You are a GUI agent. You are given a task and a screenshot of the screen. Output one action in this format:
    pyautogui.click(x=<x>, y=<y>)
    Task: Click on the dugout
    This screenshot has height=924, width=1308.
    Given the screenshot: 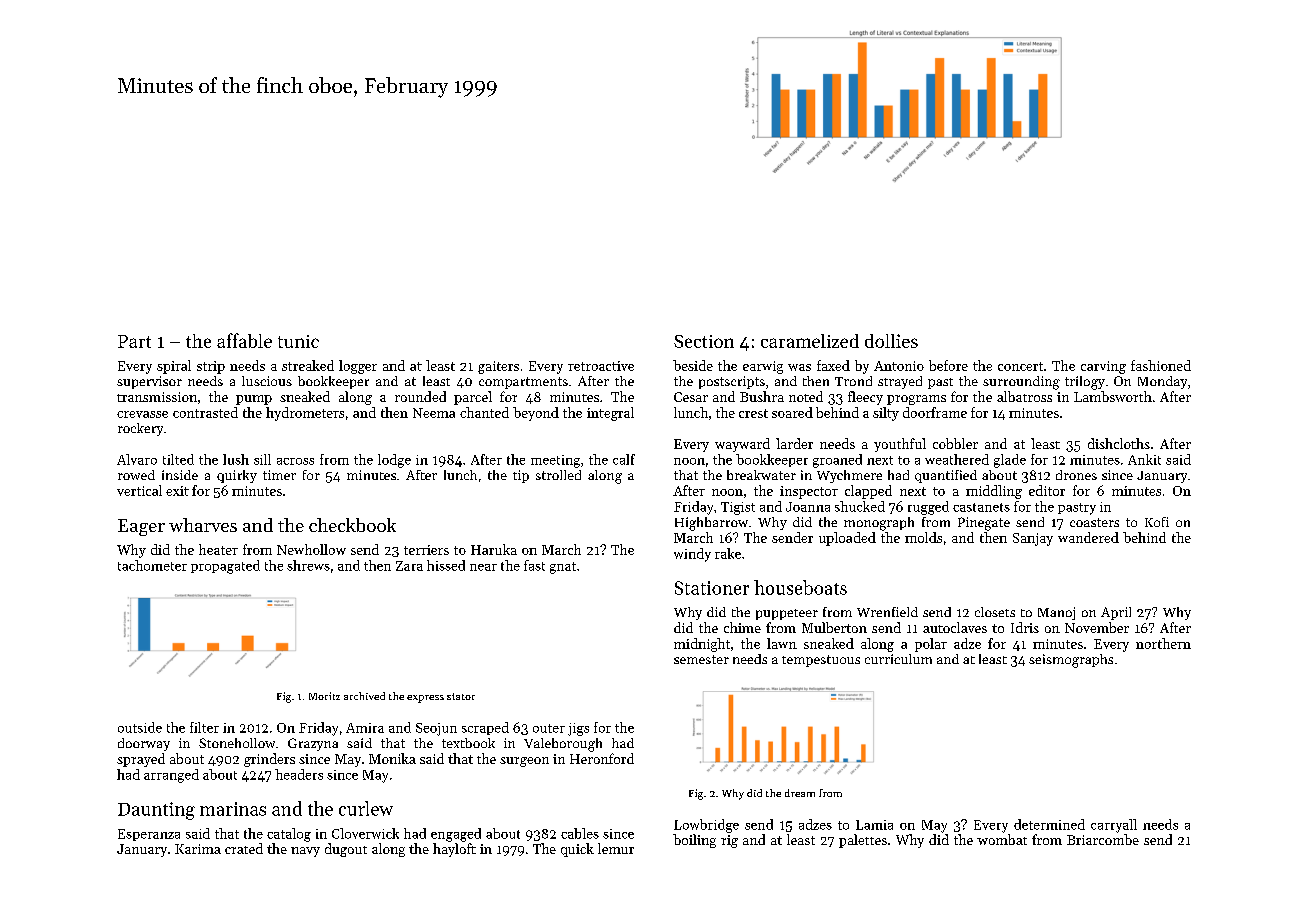 What is the action you would take?
    pyautogui.click(x=346, y=850)
